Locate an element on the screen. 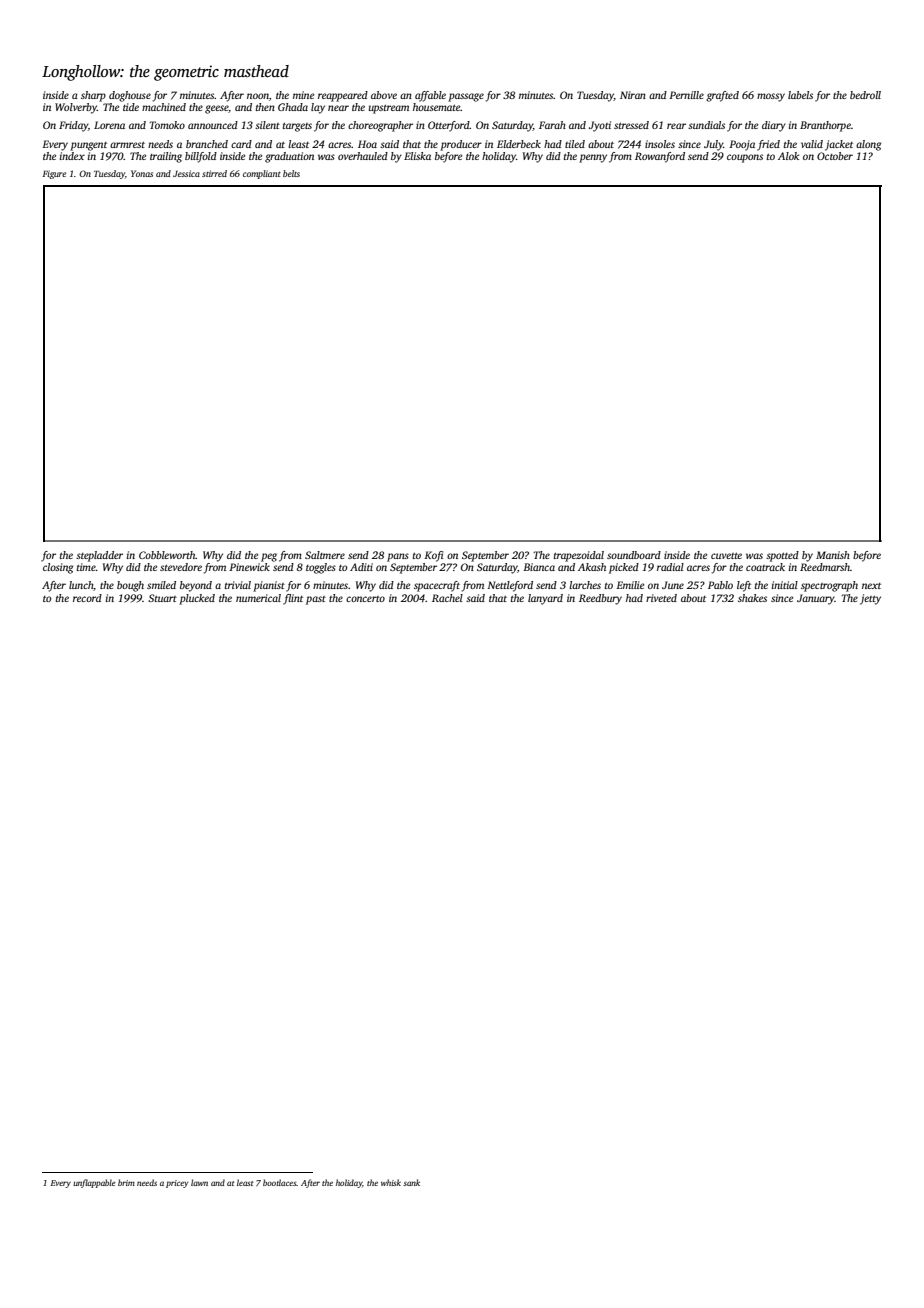 The image size is (924, 1308). lanyard is located at coordinates (545, 599).
